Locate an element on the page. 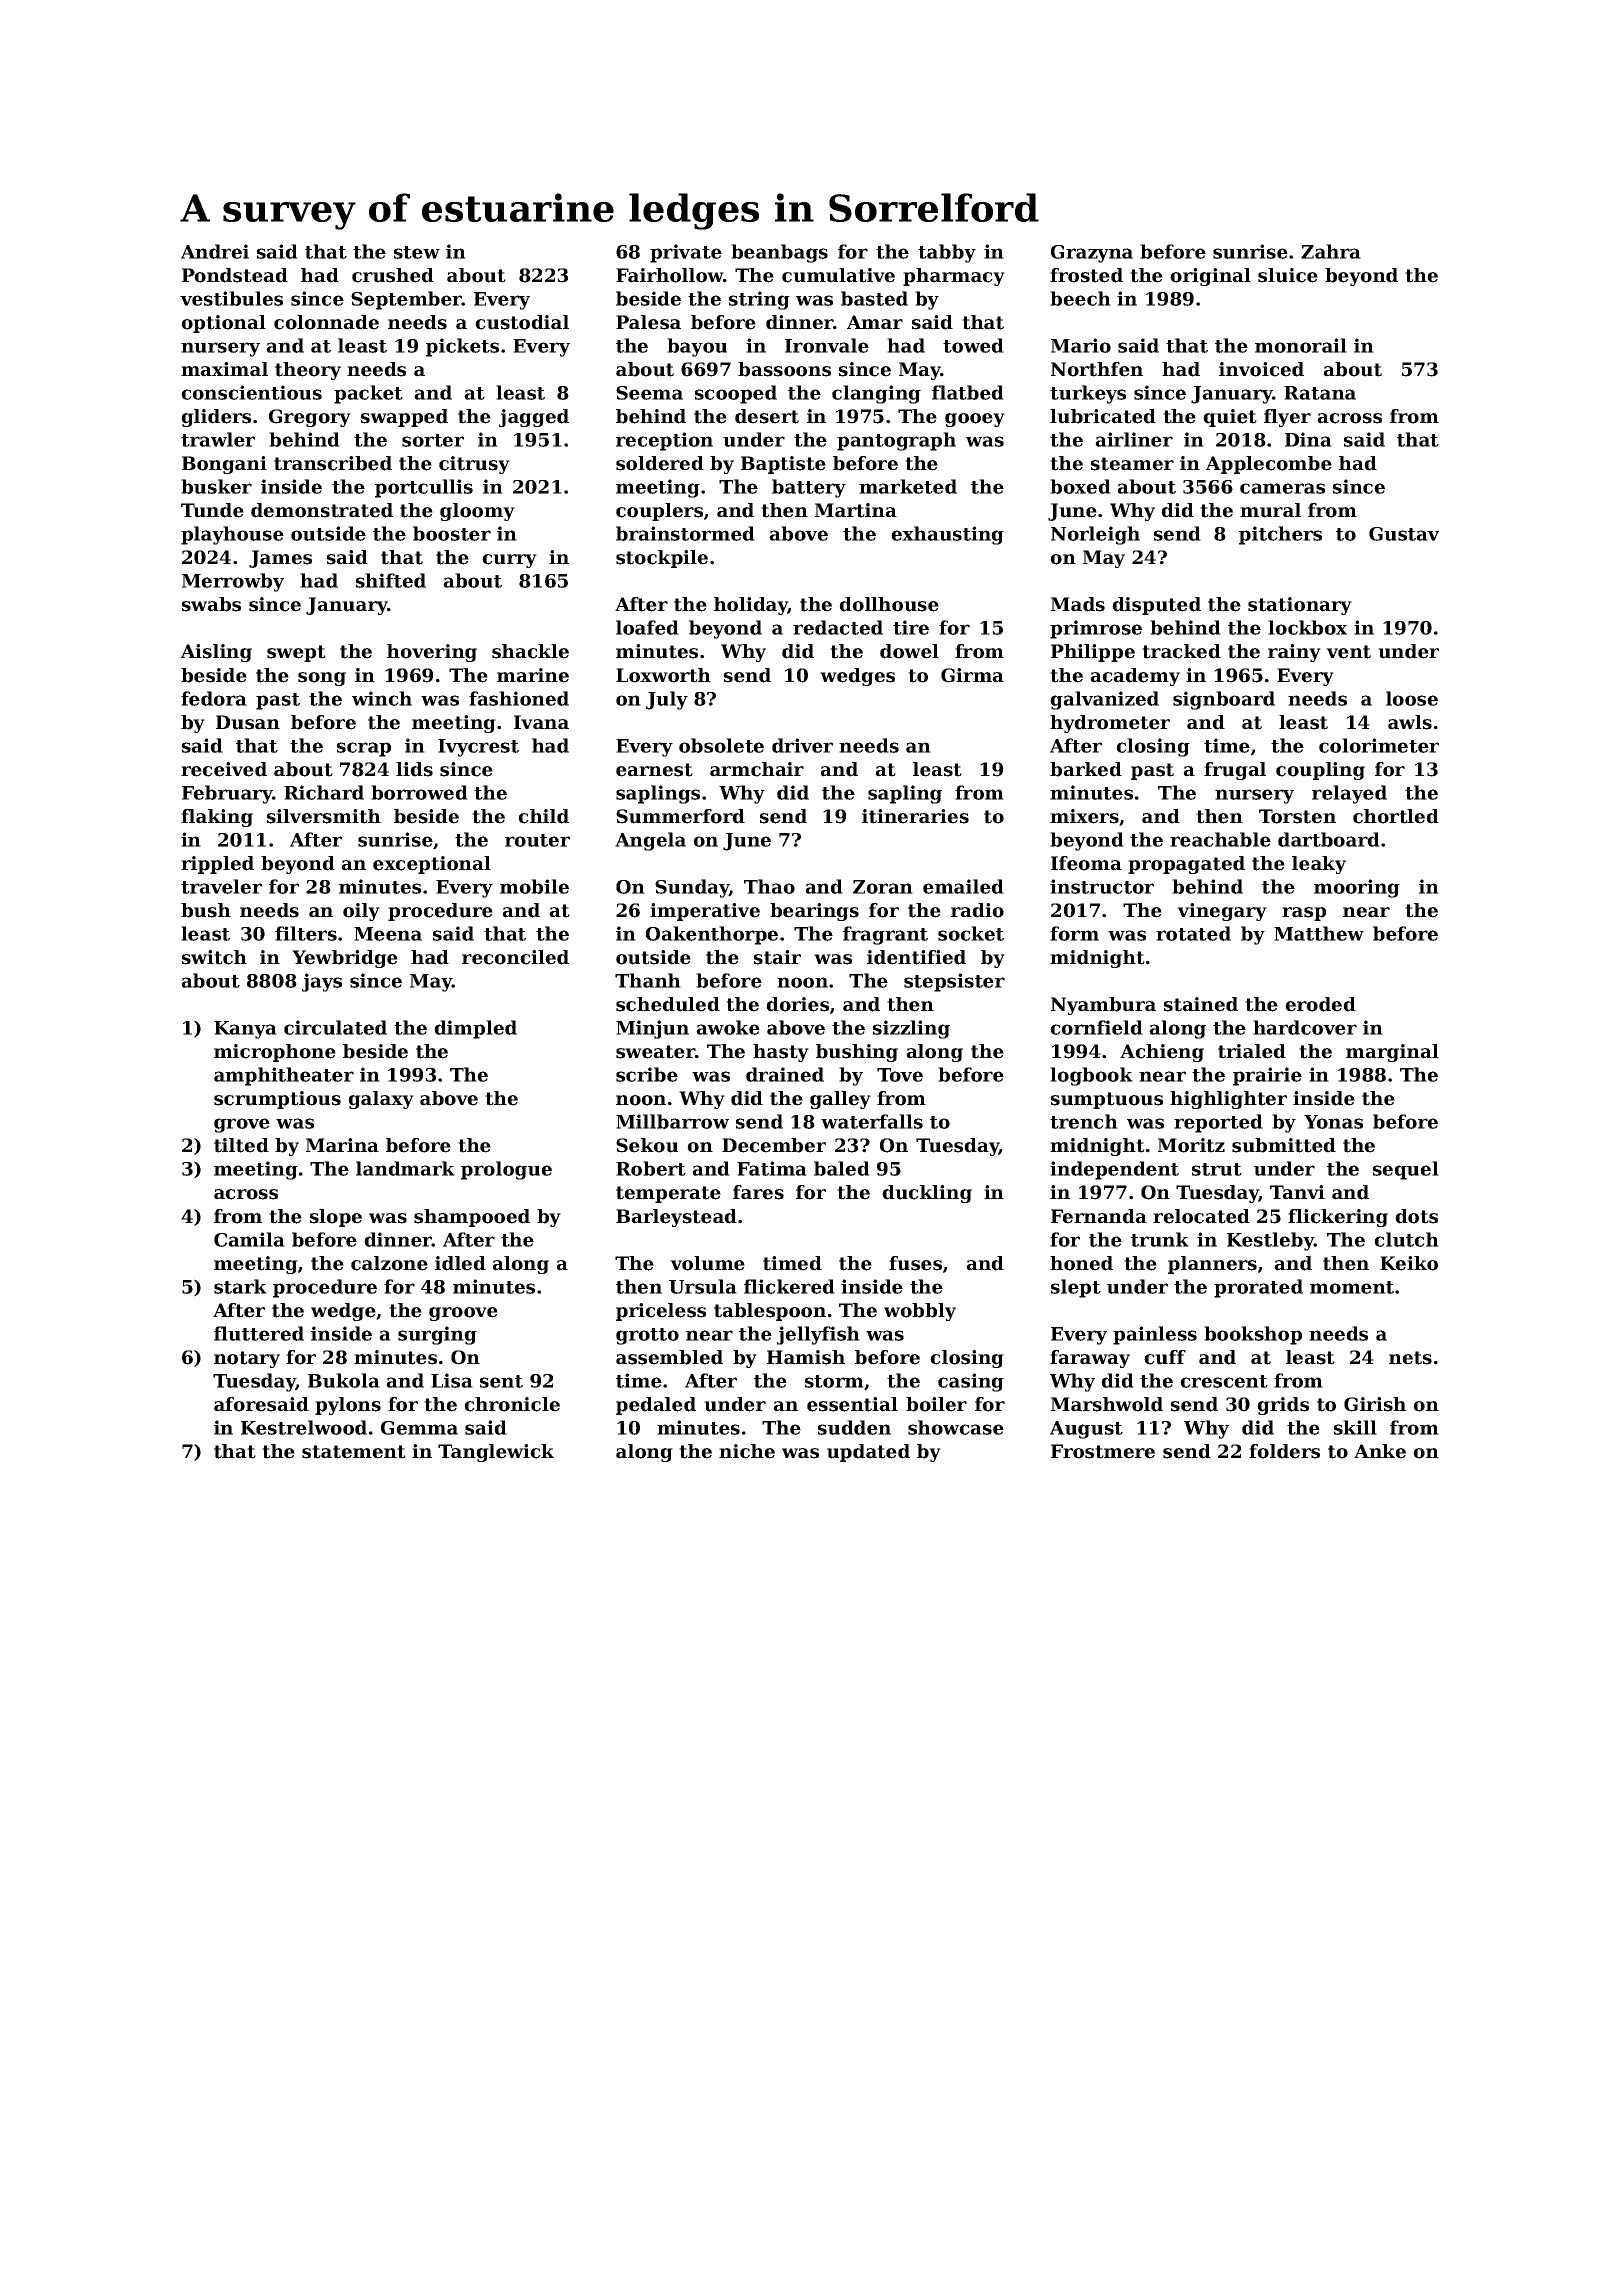  Gustav is located at coordinates (1404, 534).
